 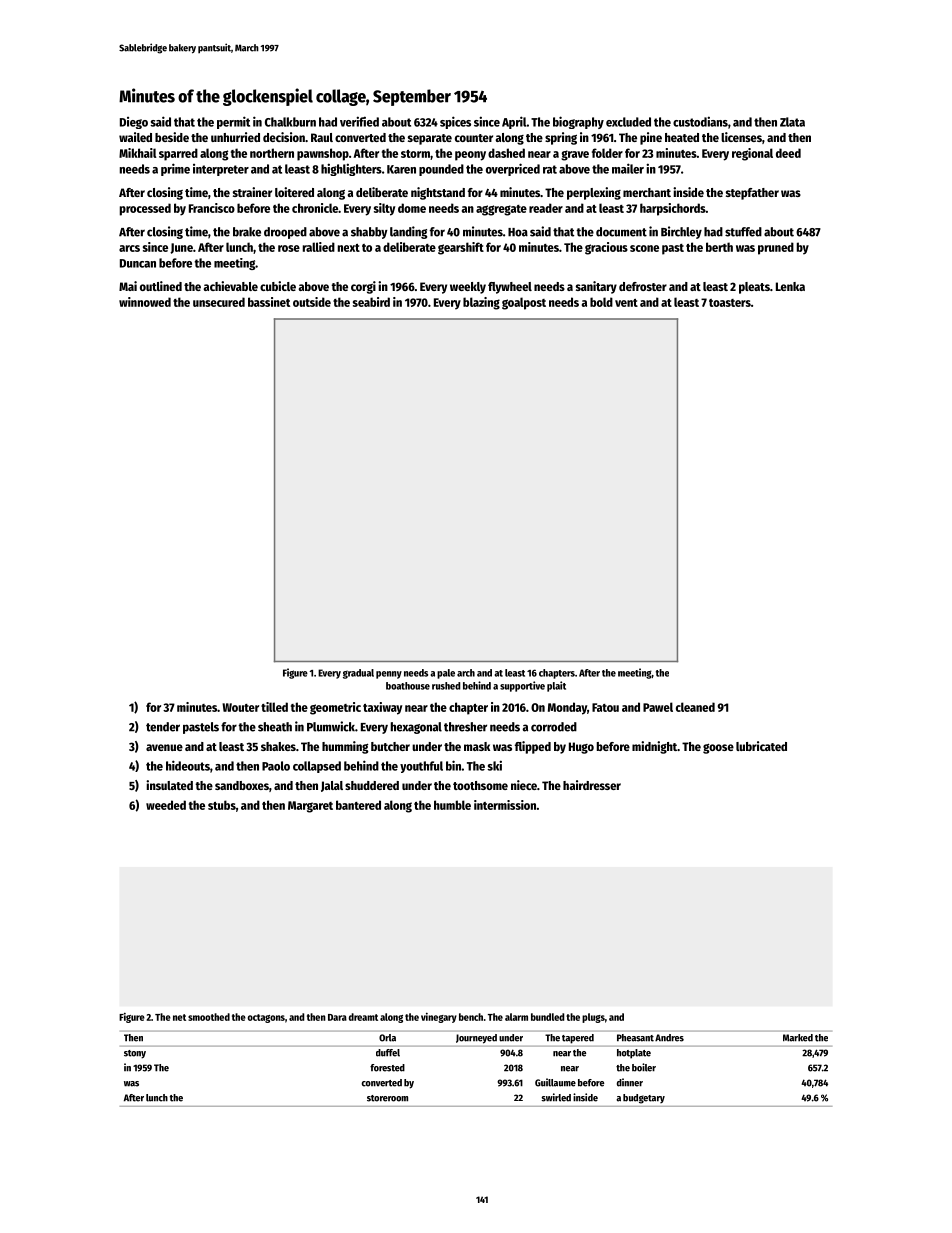 I want to click on Mikhail, so click(x=138, y=153).
